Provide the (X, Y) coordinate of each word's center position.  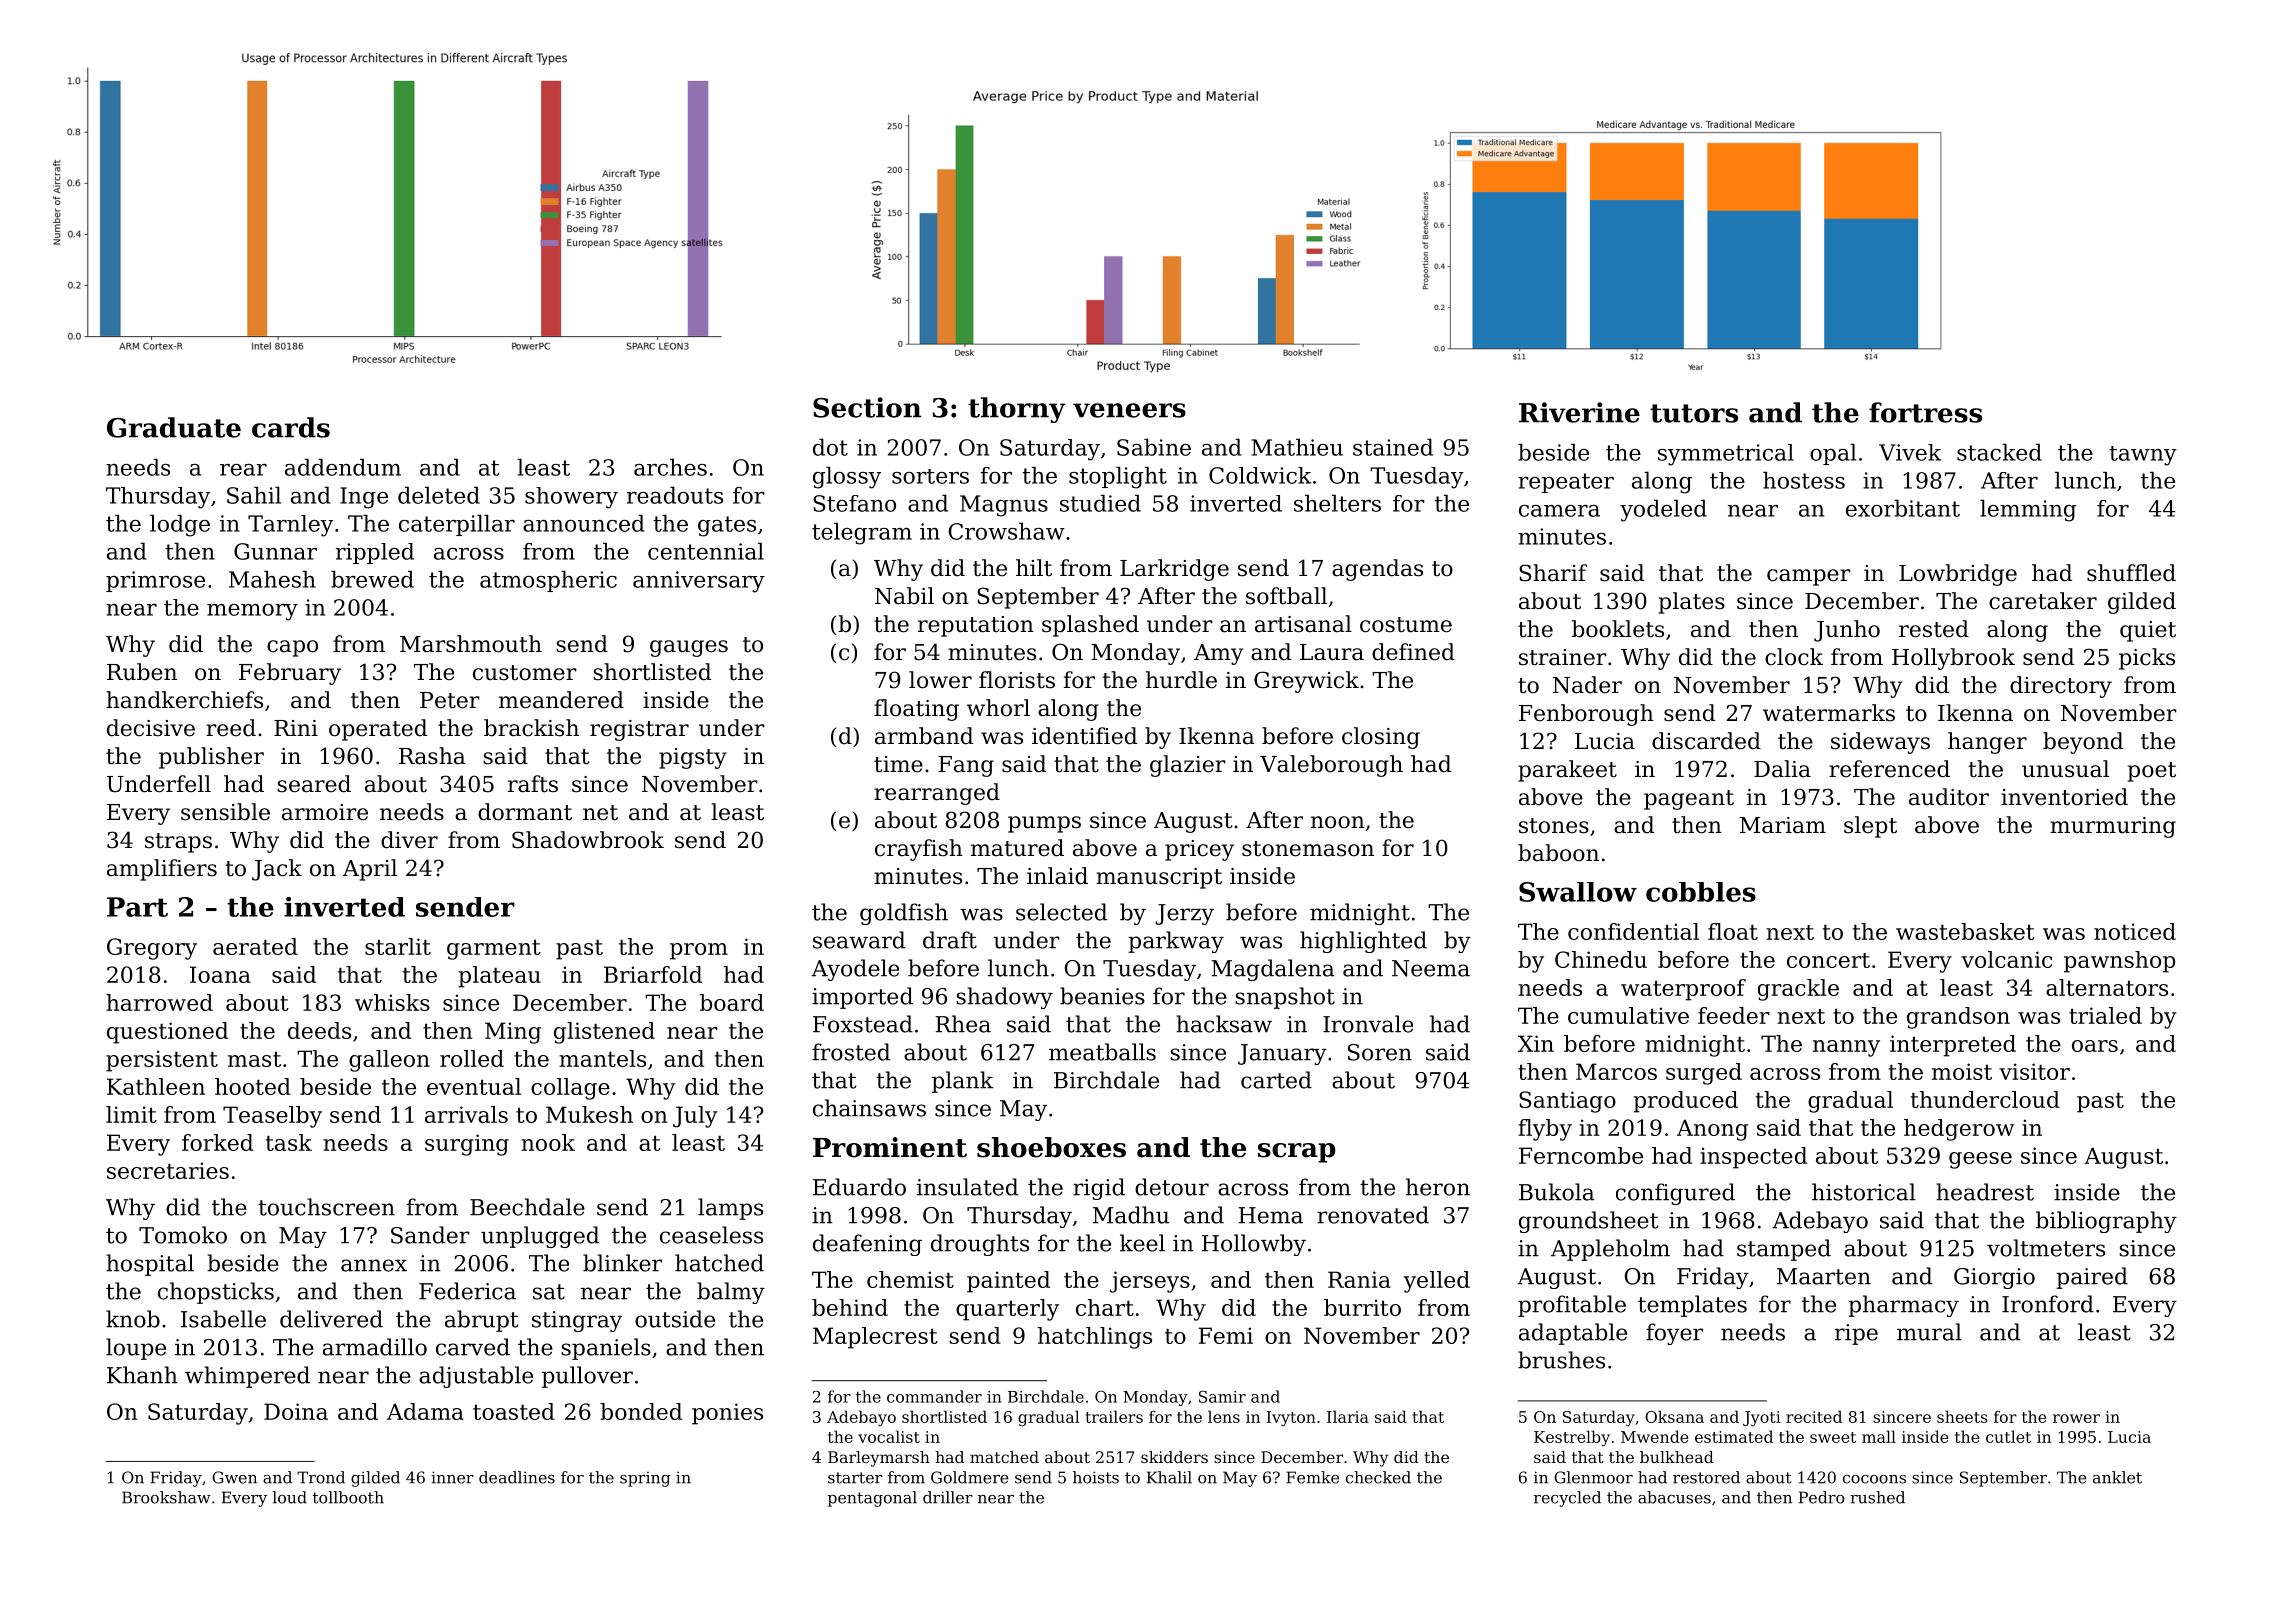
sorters (930, 476)
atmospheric (548, 581)
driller (948, 1497)
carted (1276, 1080)
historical (1864, 1192)
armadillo (375, 1347)
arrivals (466, 1114)
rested (1934, 629)
